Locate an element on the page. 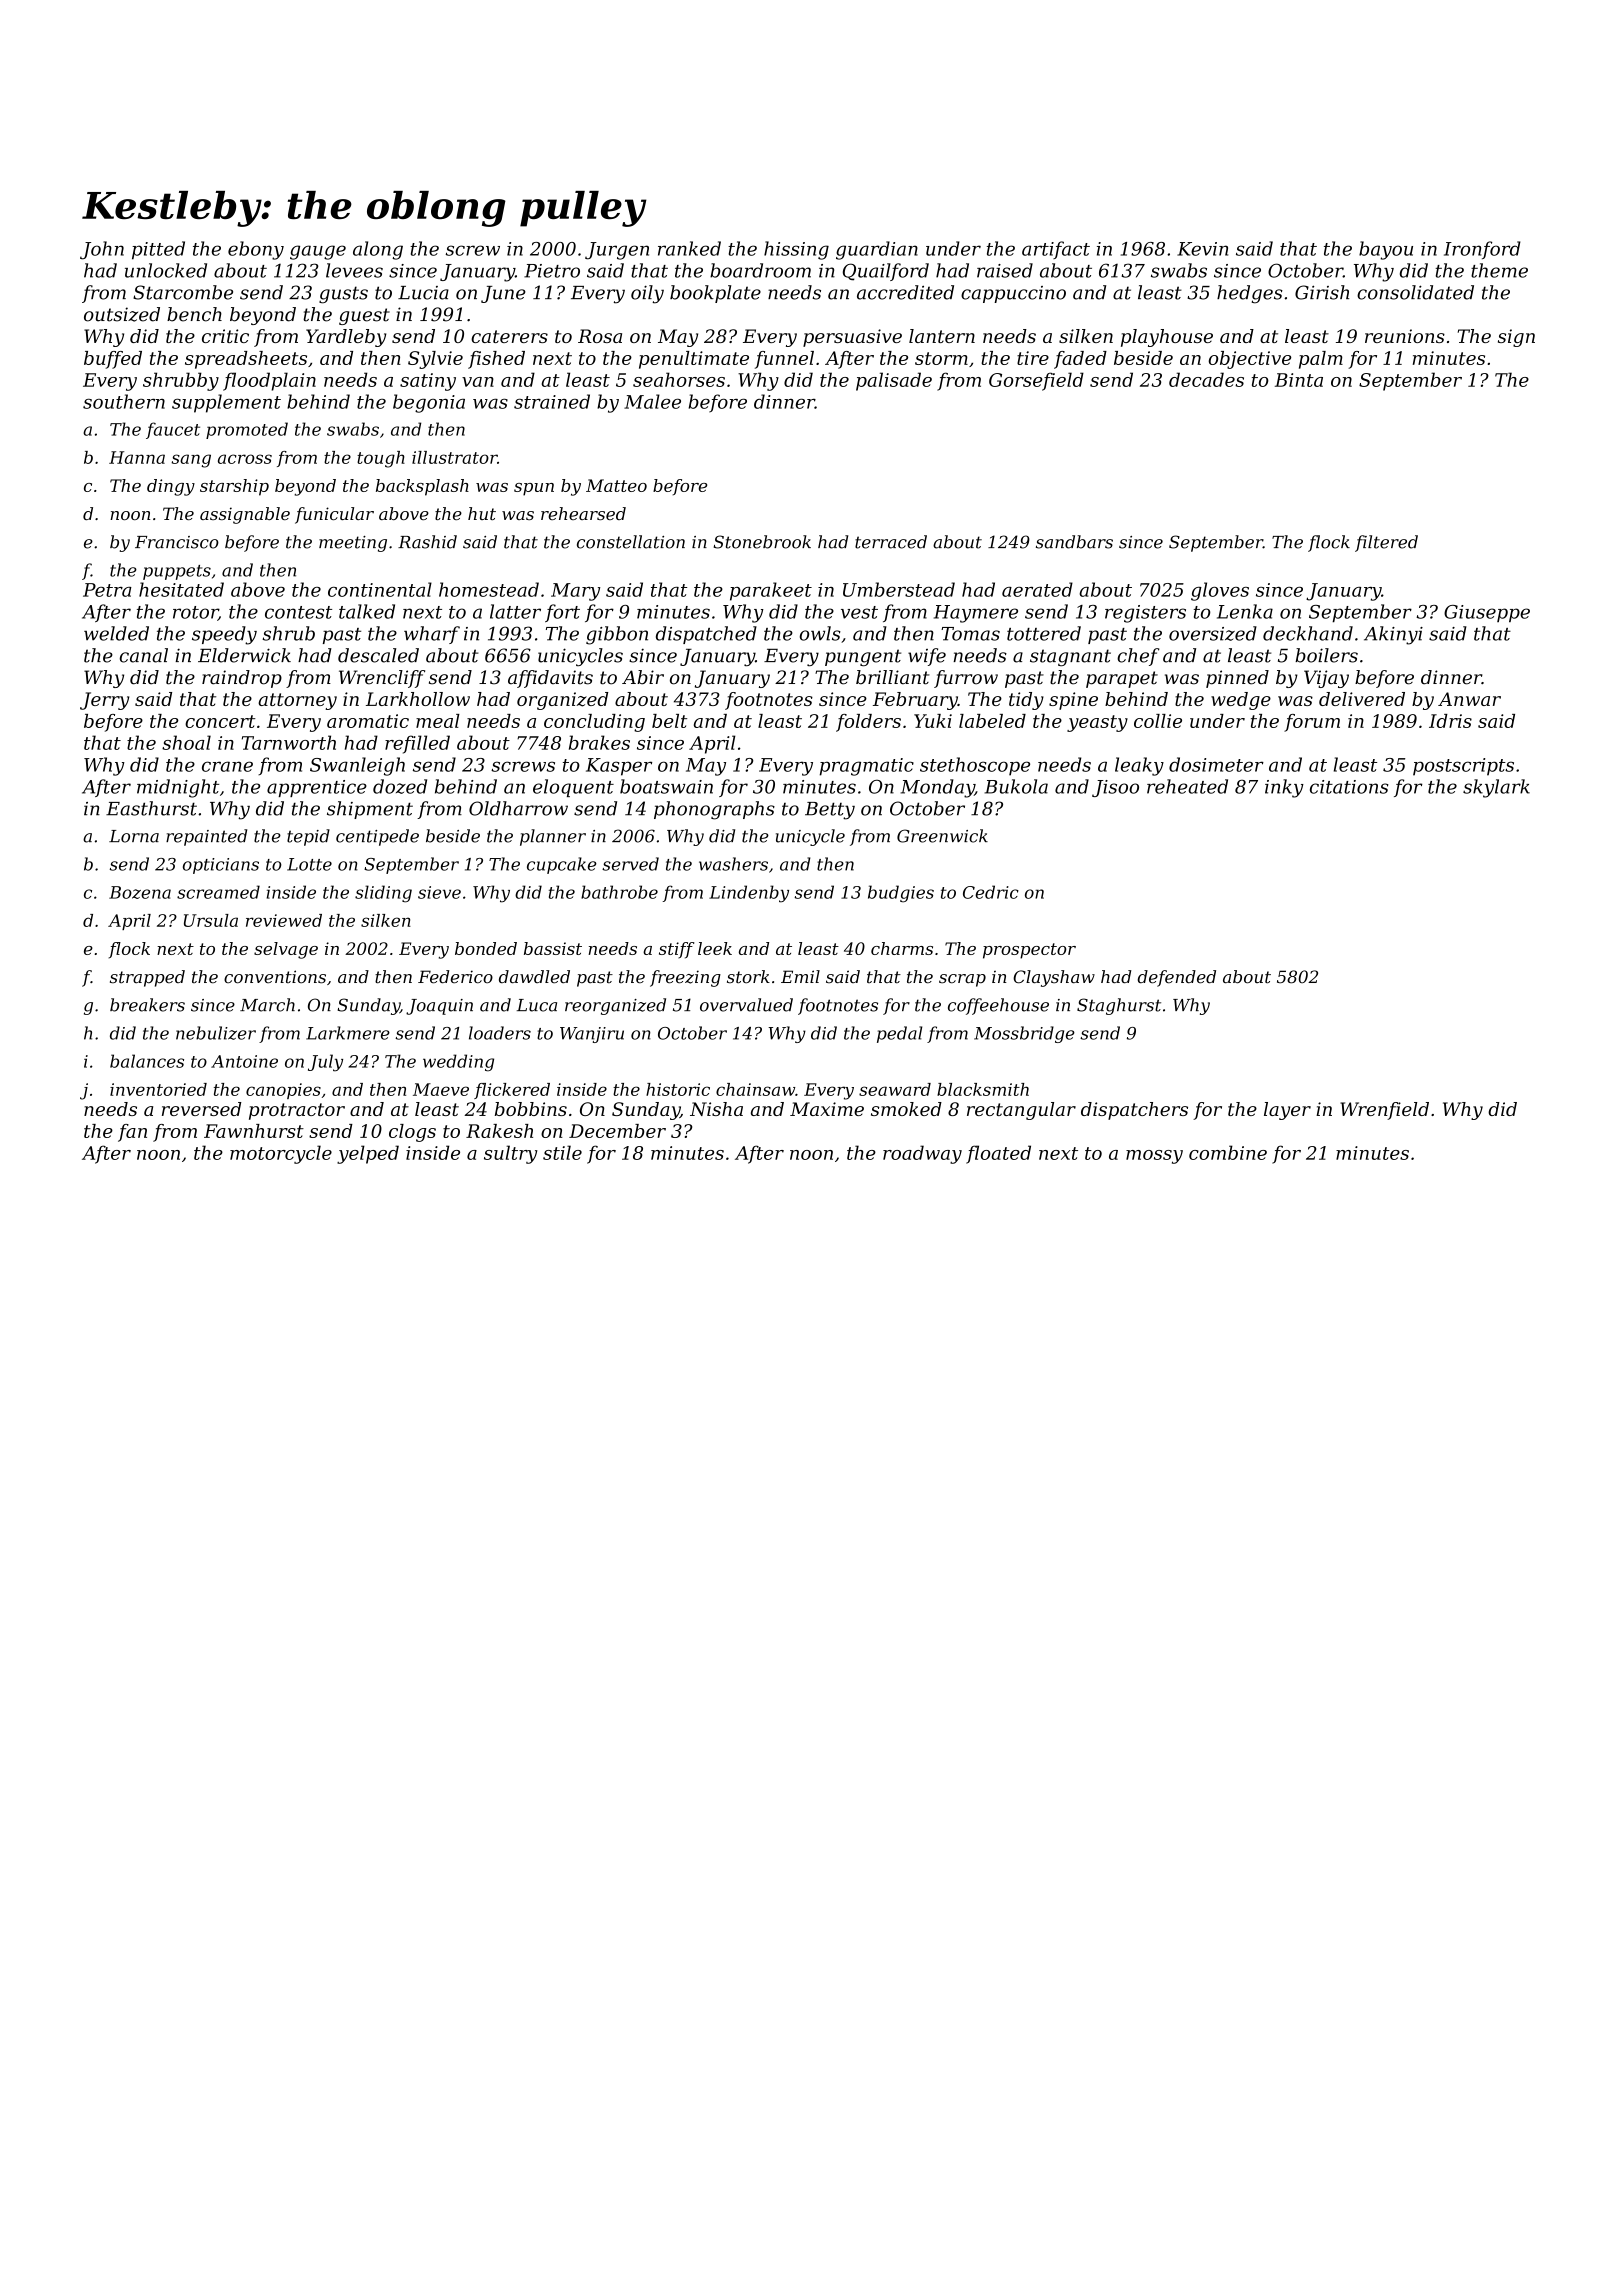 The image size is (1620, 2292). bayou is located at coordinates (1386, 250).
